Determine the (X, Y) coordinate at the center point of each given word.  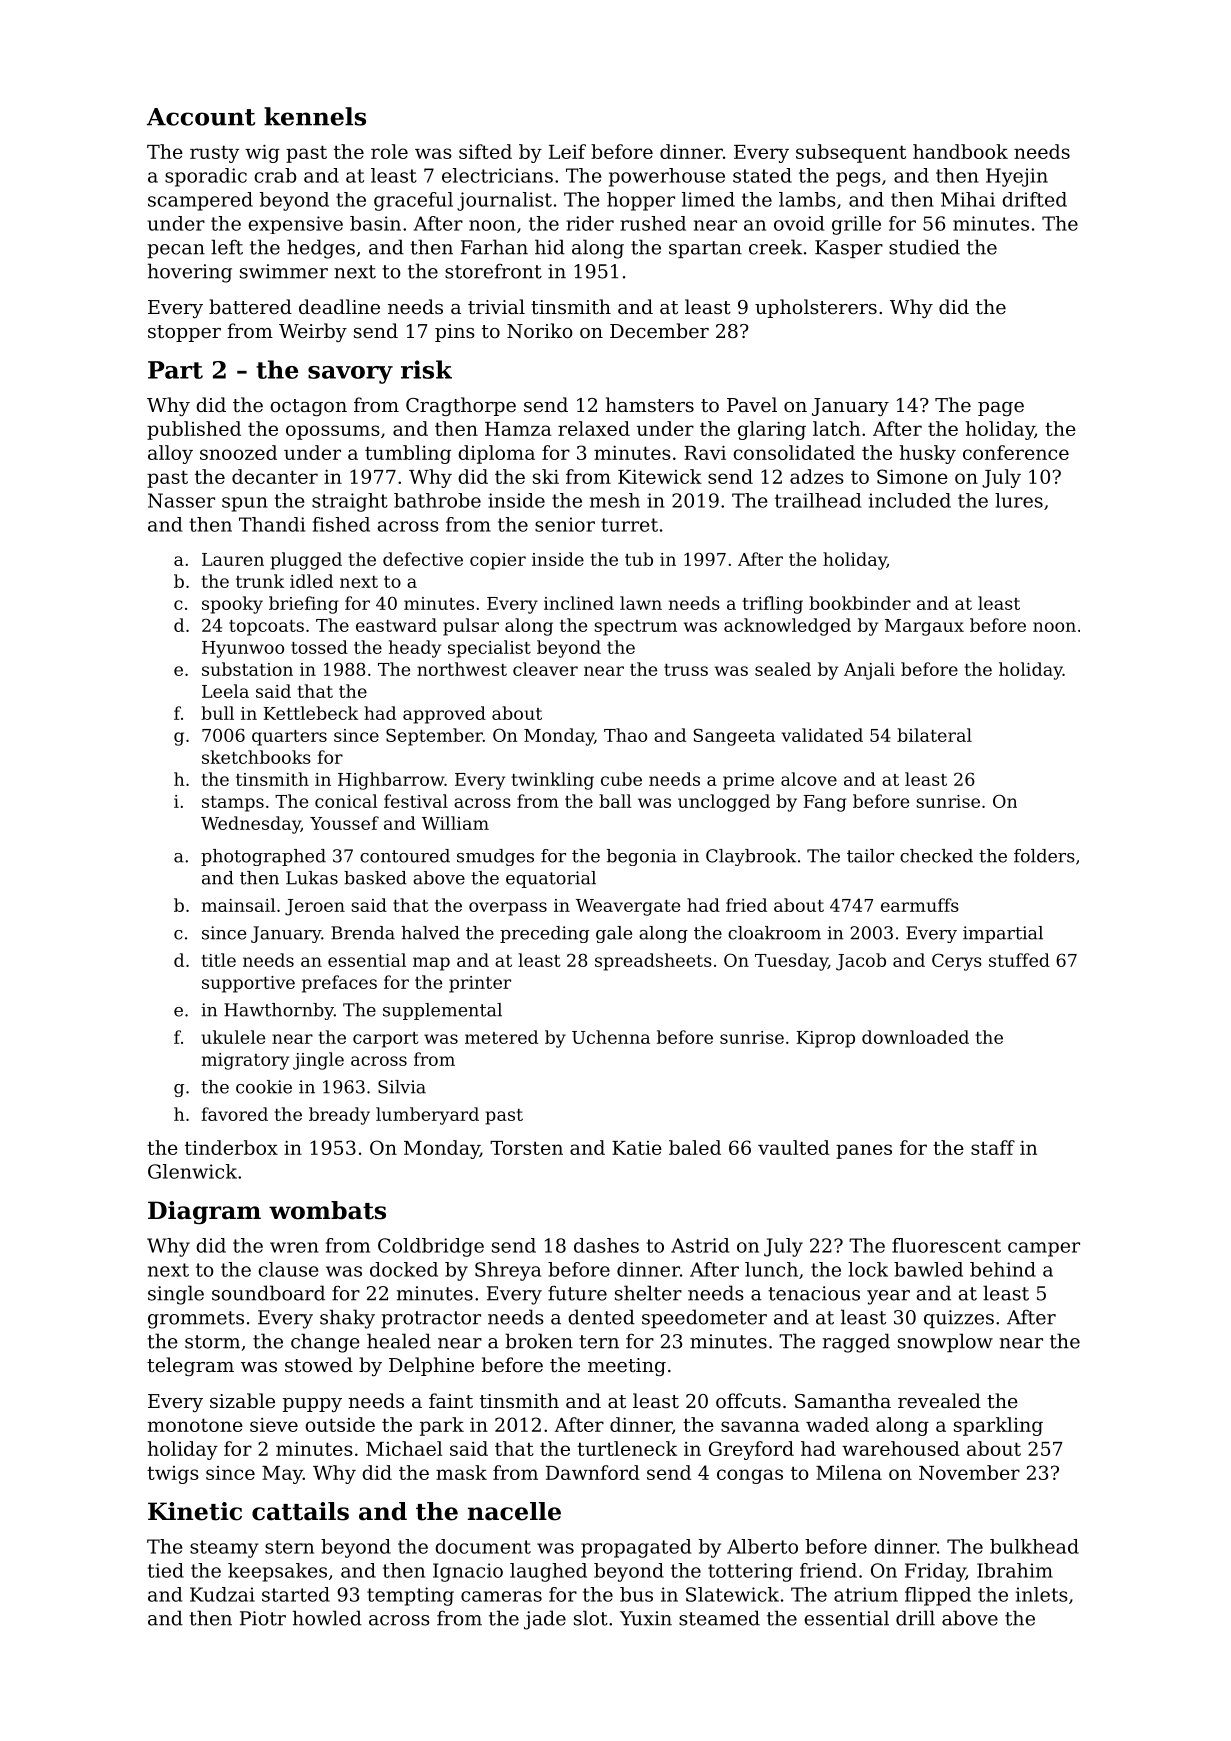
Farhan (494, 247)
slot (591, 1618)
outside (340, 1424)
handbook (960, 151)
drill (915, 1618)
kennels (315, 116)
